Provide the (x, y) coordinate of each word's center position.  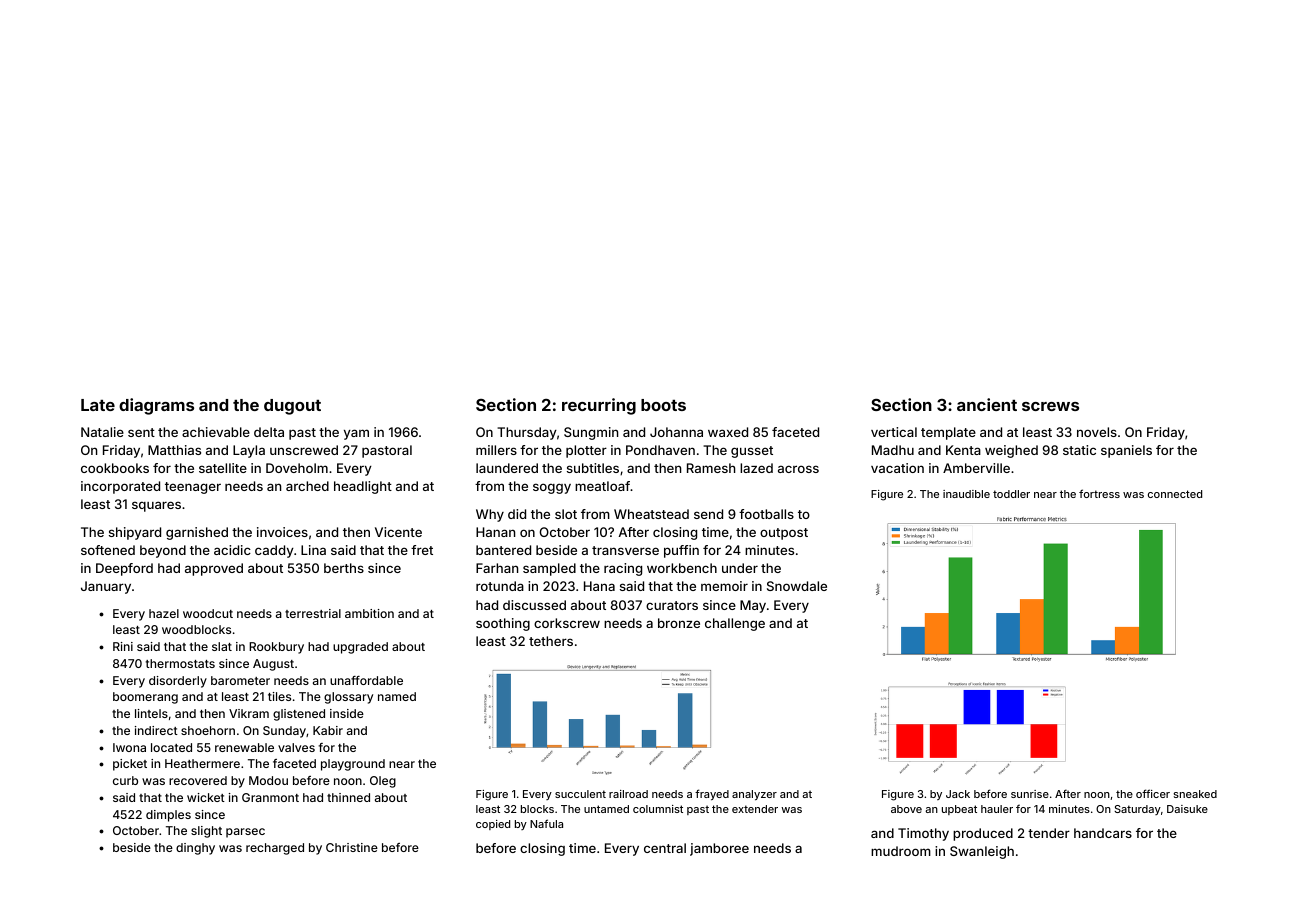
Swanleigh (982, 852)
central (665, 848)
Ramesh (711, 468)
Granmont (270, 797)
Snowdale (797, 586)
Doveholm (297, 468)
